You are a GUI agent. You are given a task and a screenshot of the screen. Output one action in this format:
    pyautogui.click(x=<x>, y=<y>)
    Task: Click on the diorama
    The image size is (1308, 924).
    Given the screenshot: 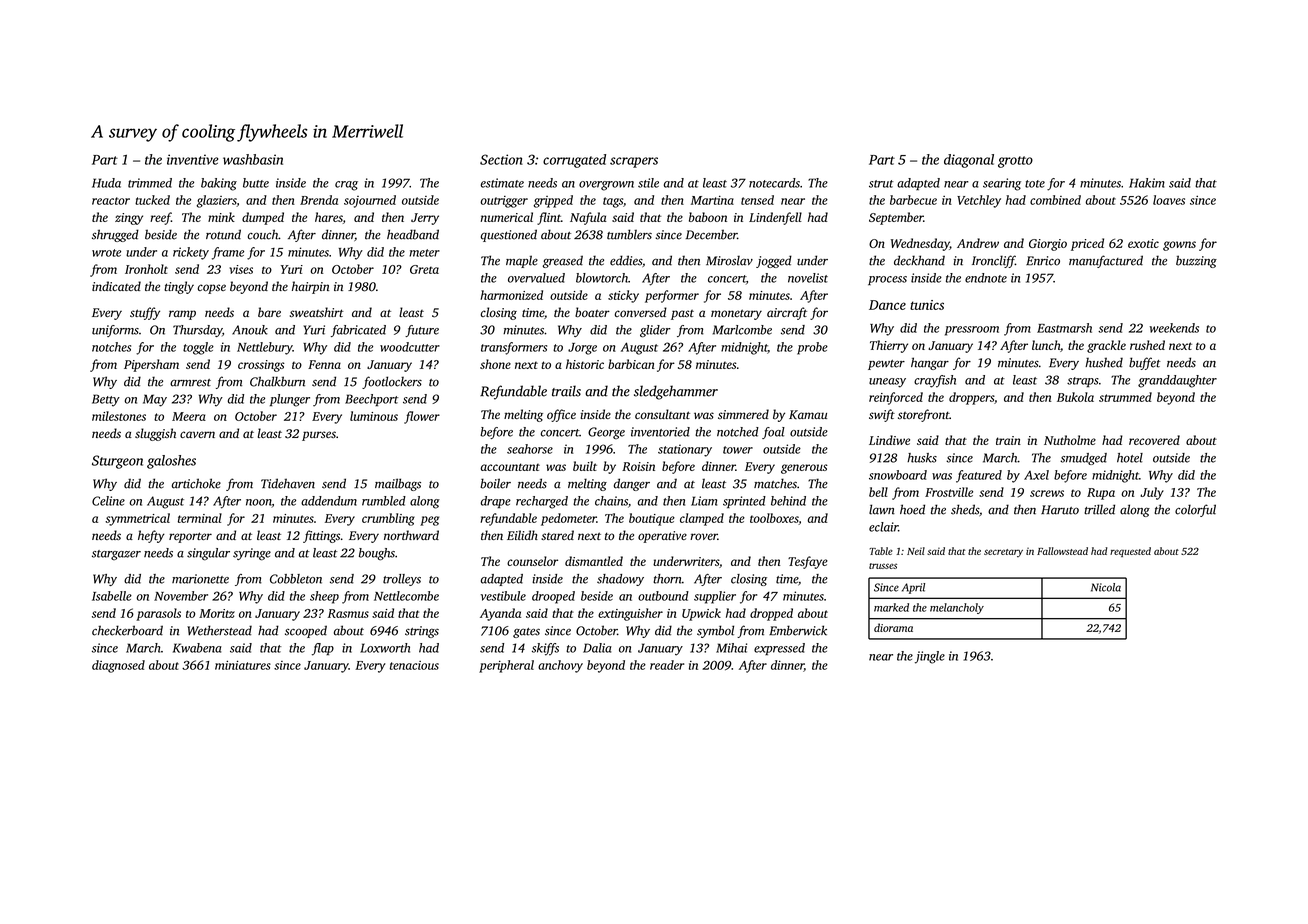 What is the action you would take?
    pyautogui.click(x=893, y=627)
